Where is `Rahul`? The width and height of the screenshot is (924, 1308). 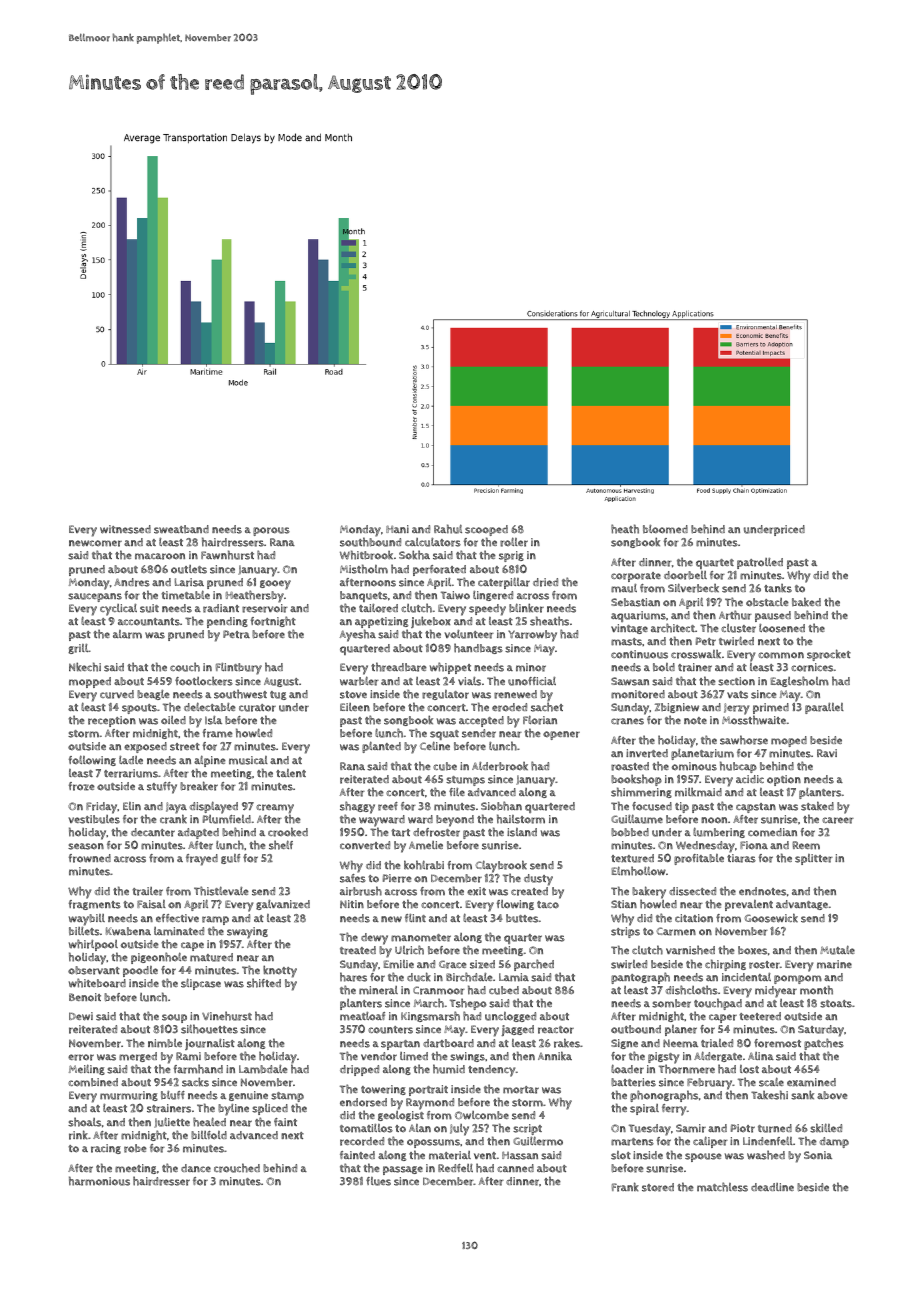 Rahul is located at coordinates (448, 529).
